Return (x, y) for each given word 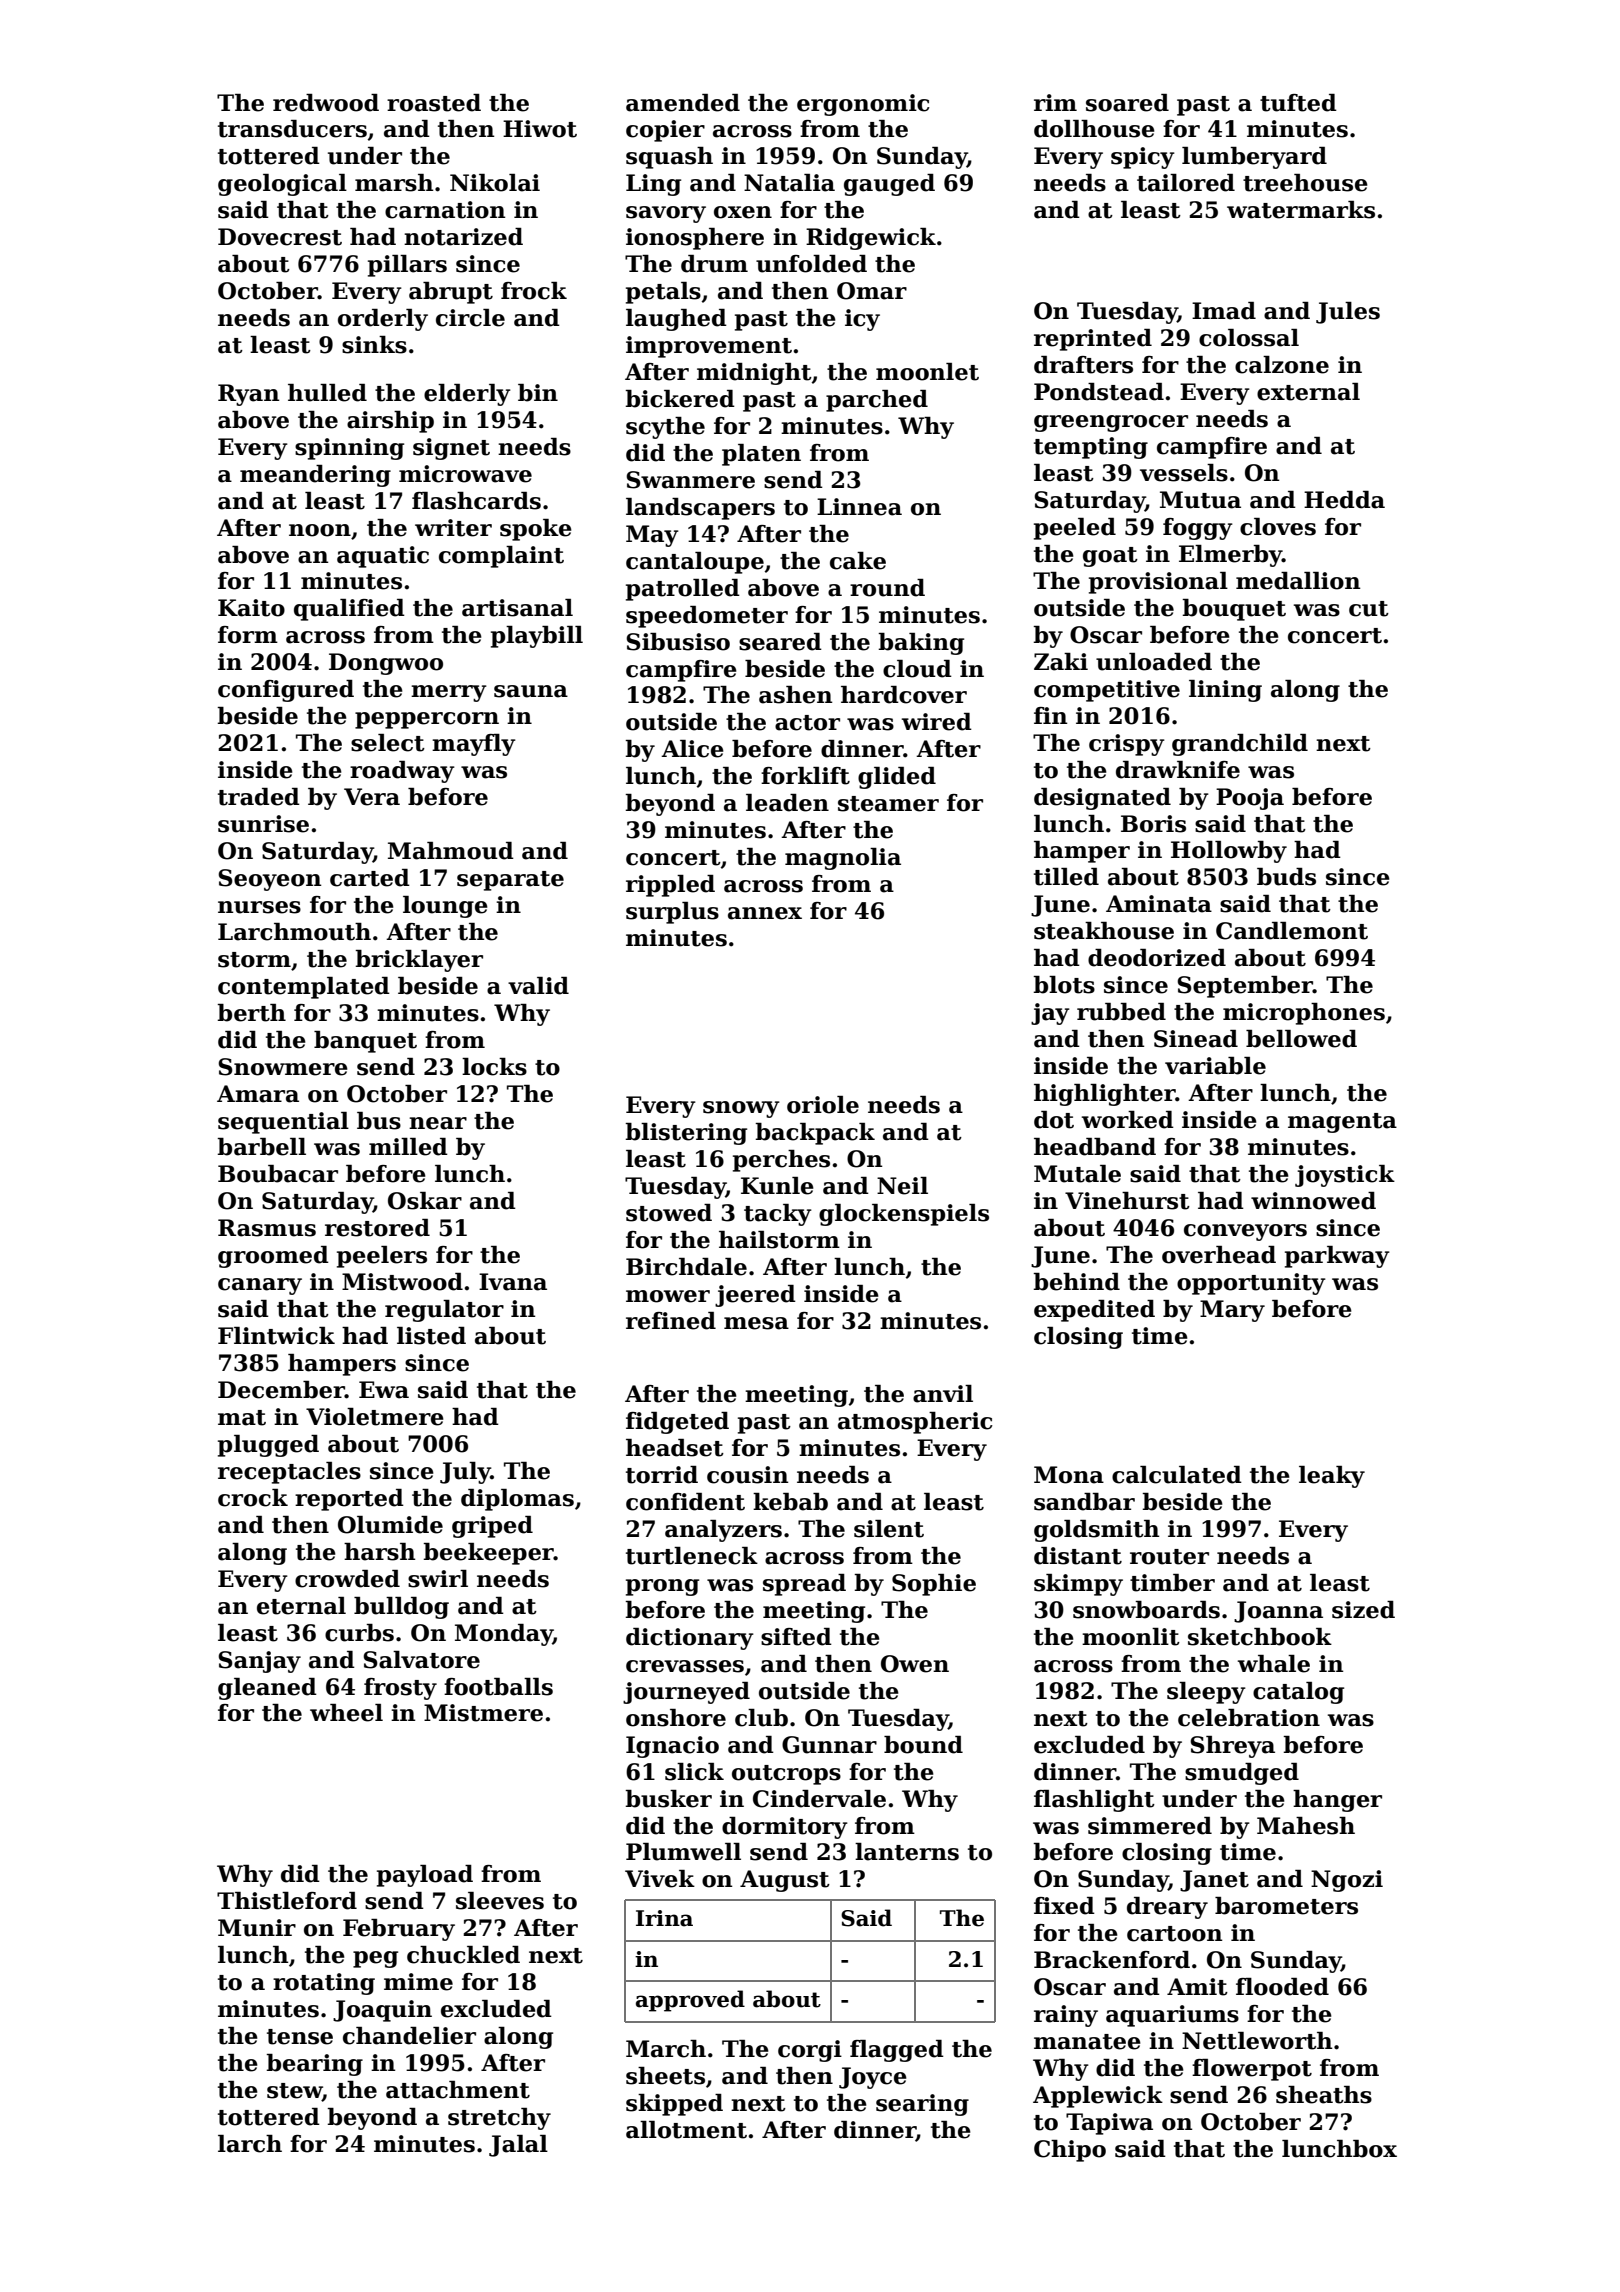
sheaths (1324, 2095)
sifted (796, 1637)
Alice (692, 749)
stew (294, 2092)
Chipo (1070, 2151)
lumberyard (1254, 158)
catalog (1298, 1693)
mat (242, 1418)
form (248, 635)
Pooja (1250, 799)
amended (683, 103)
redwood (326, 103)
